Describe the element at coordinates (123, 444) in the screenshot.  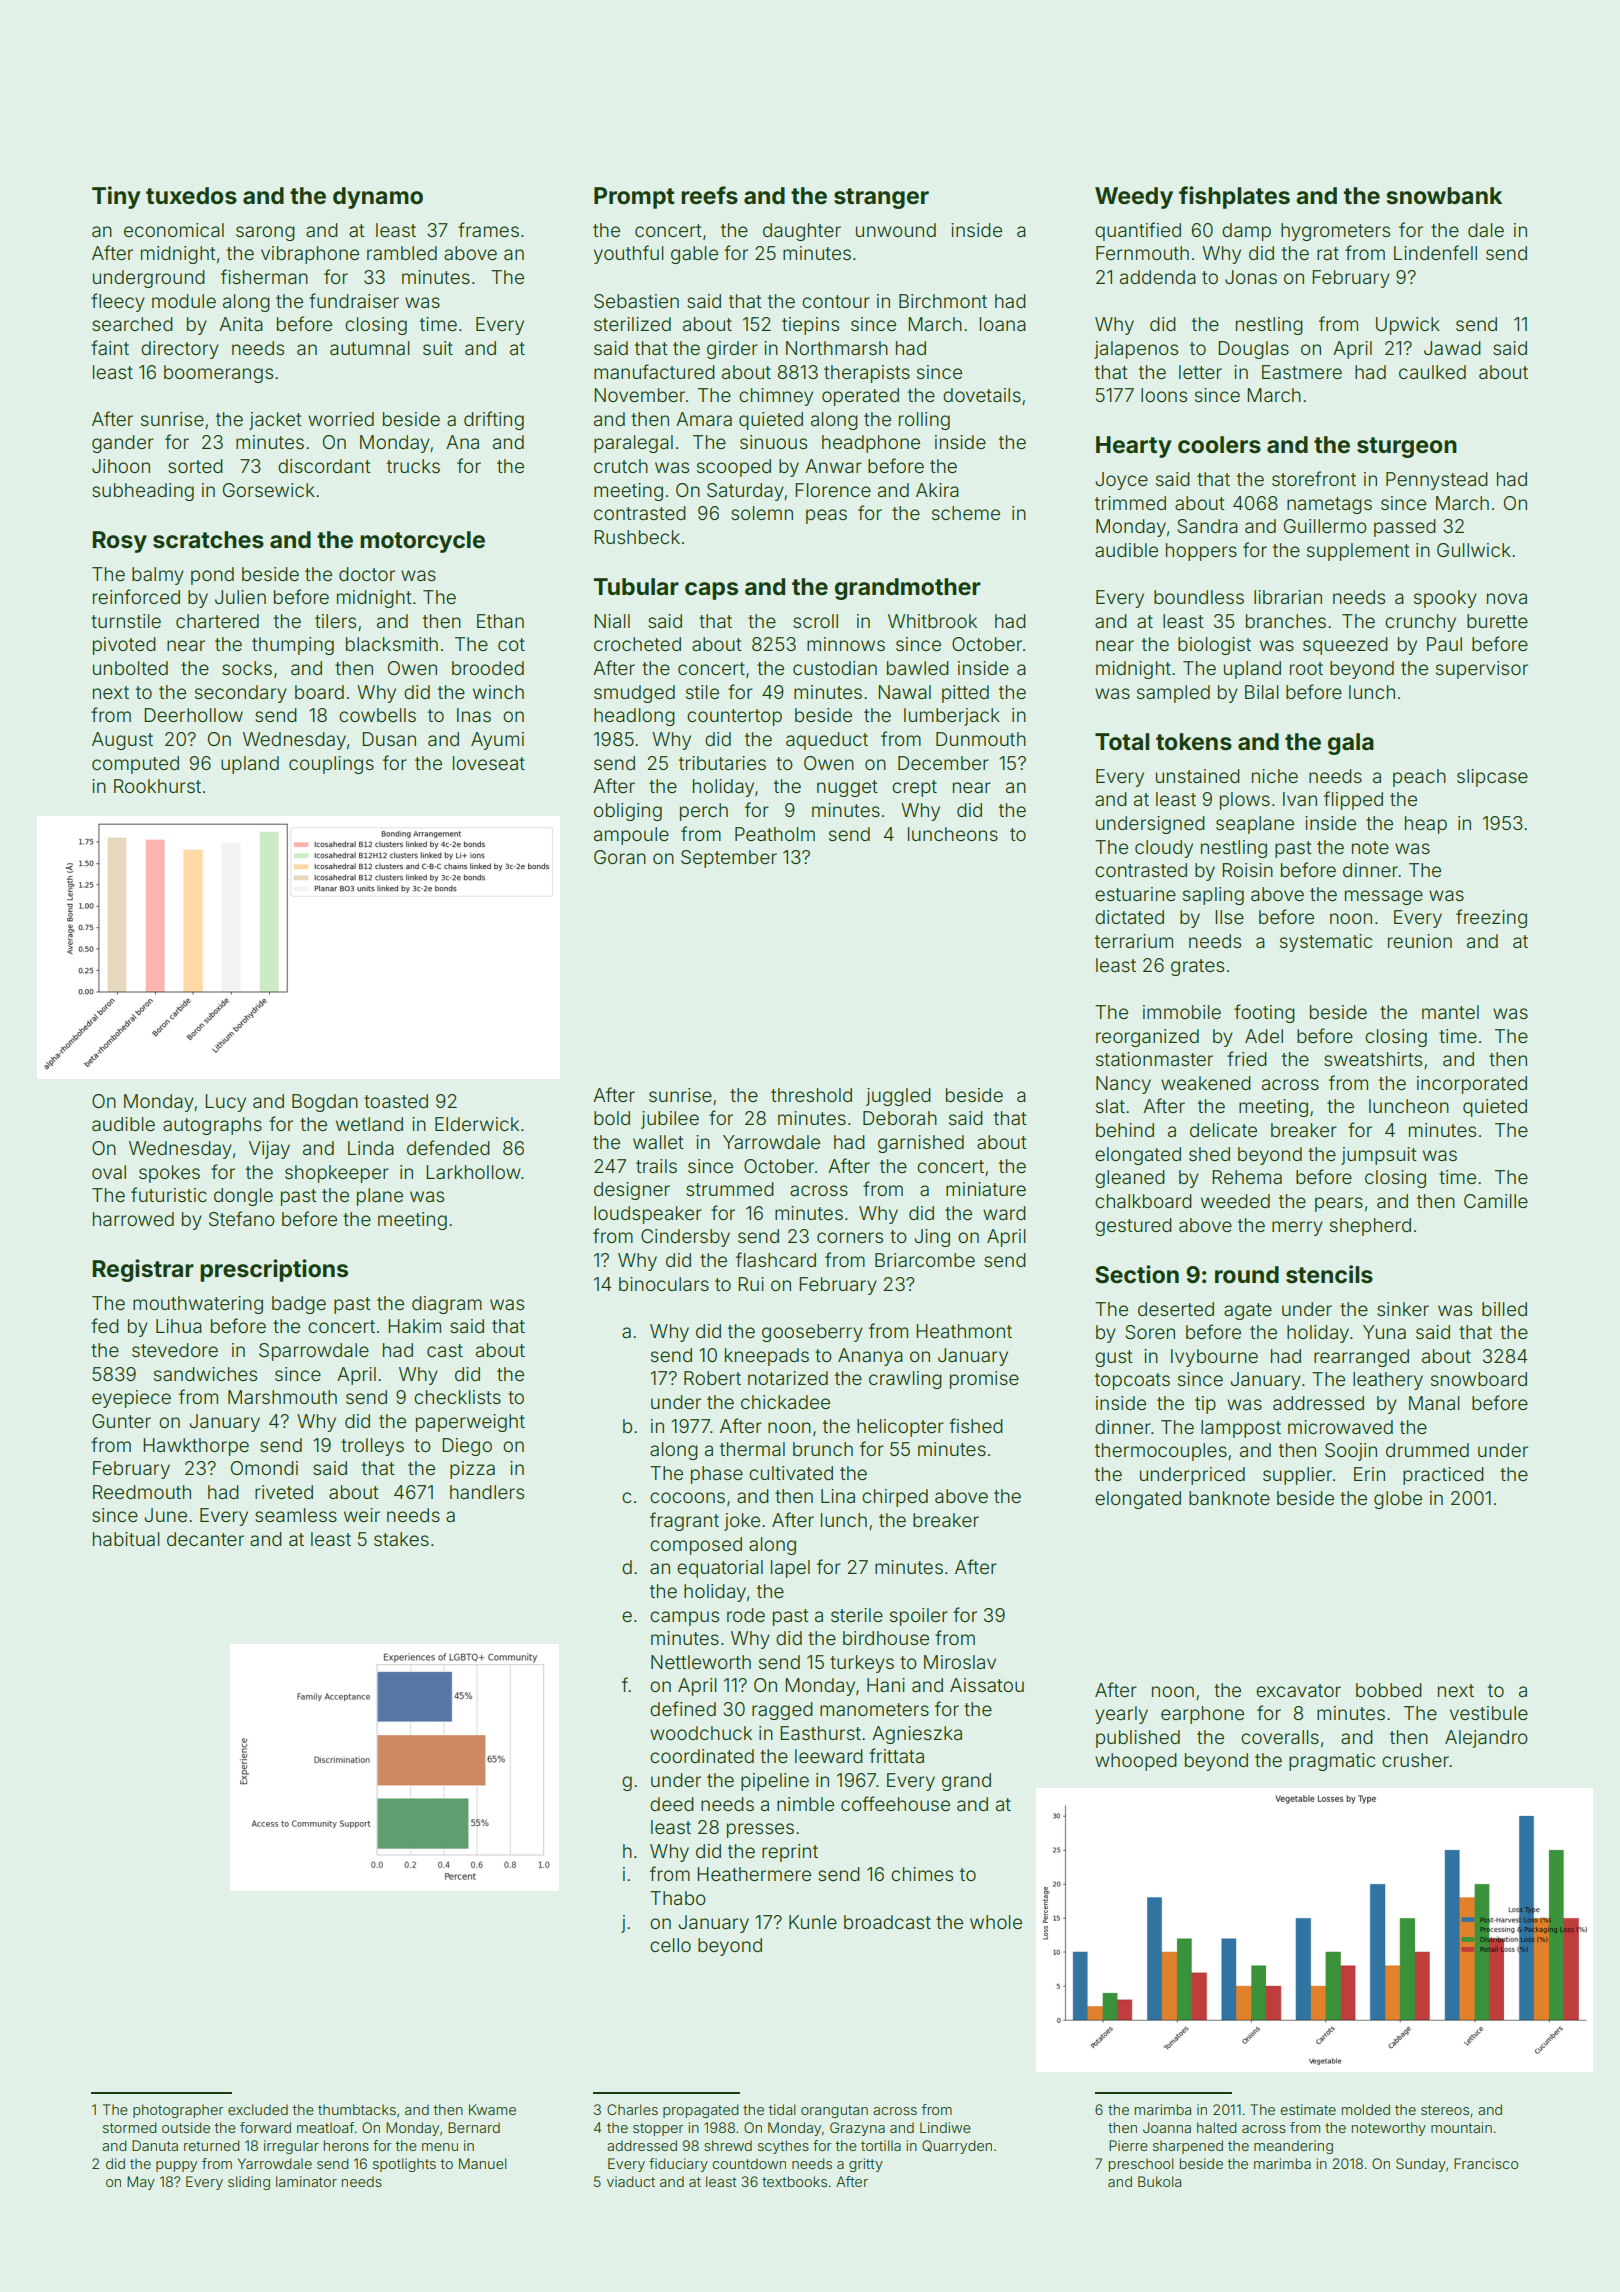
I see `gander` at that location.
